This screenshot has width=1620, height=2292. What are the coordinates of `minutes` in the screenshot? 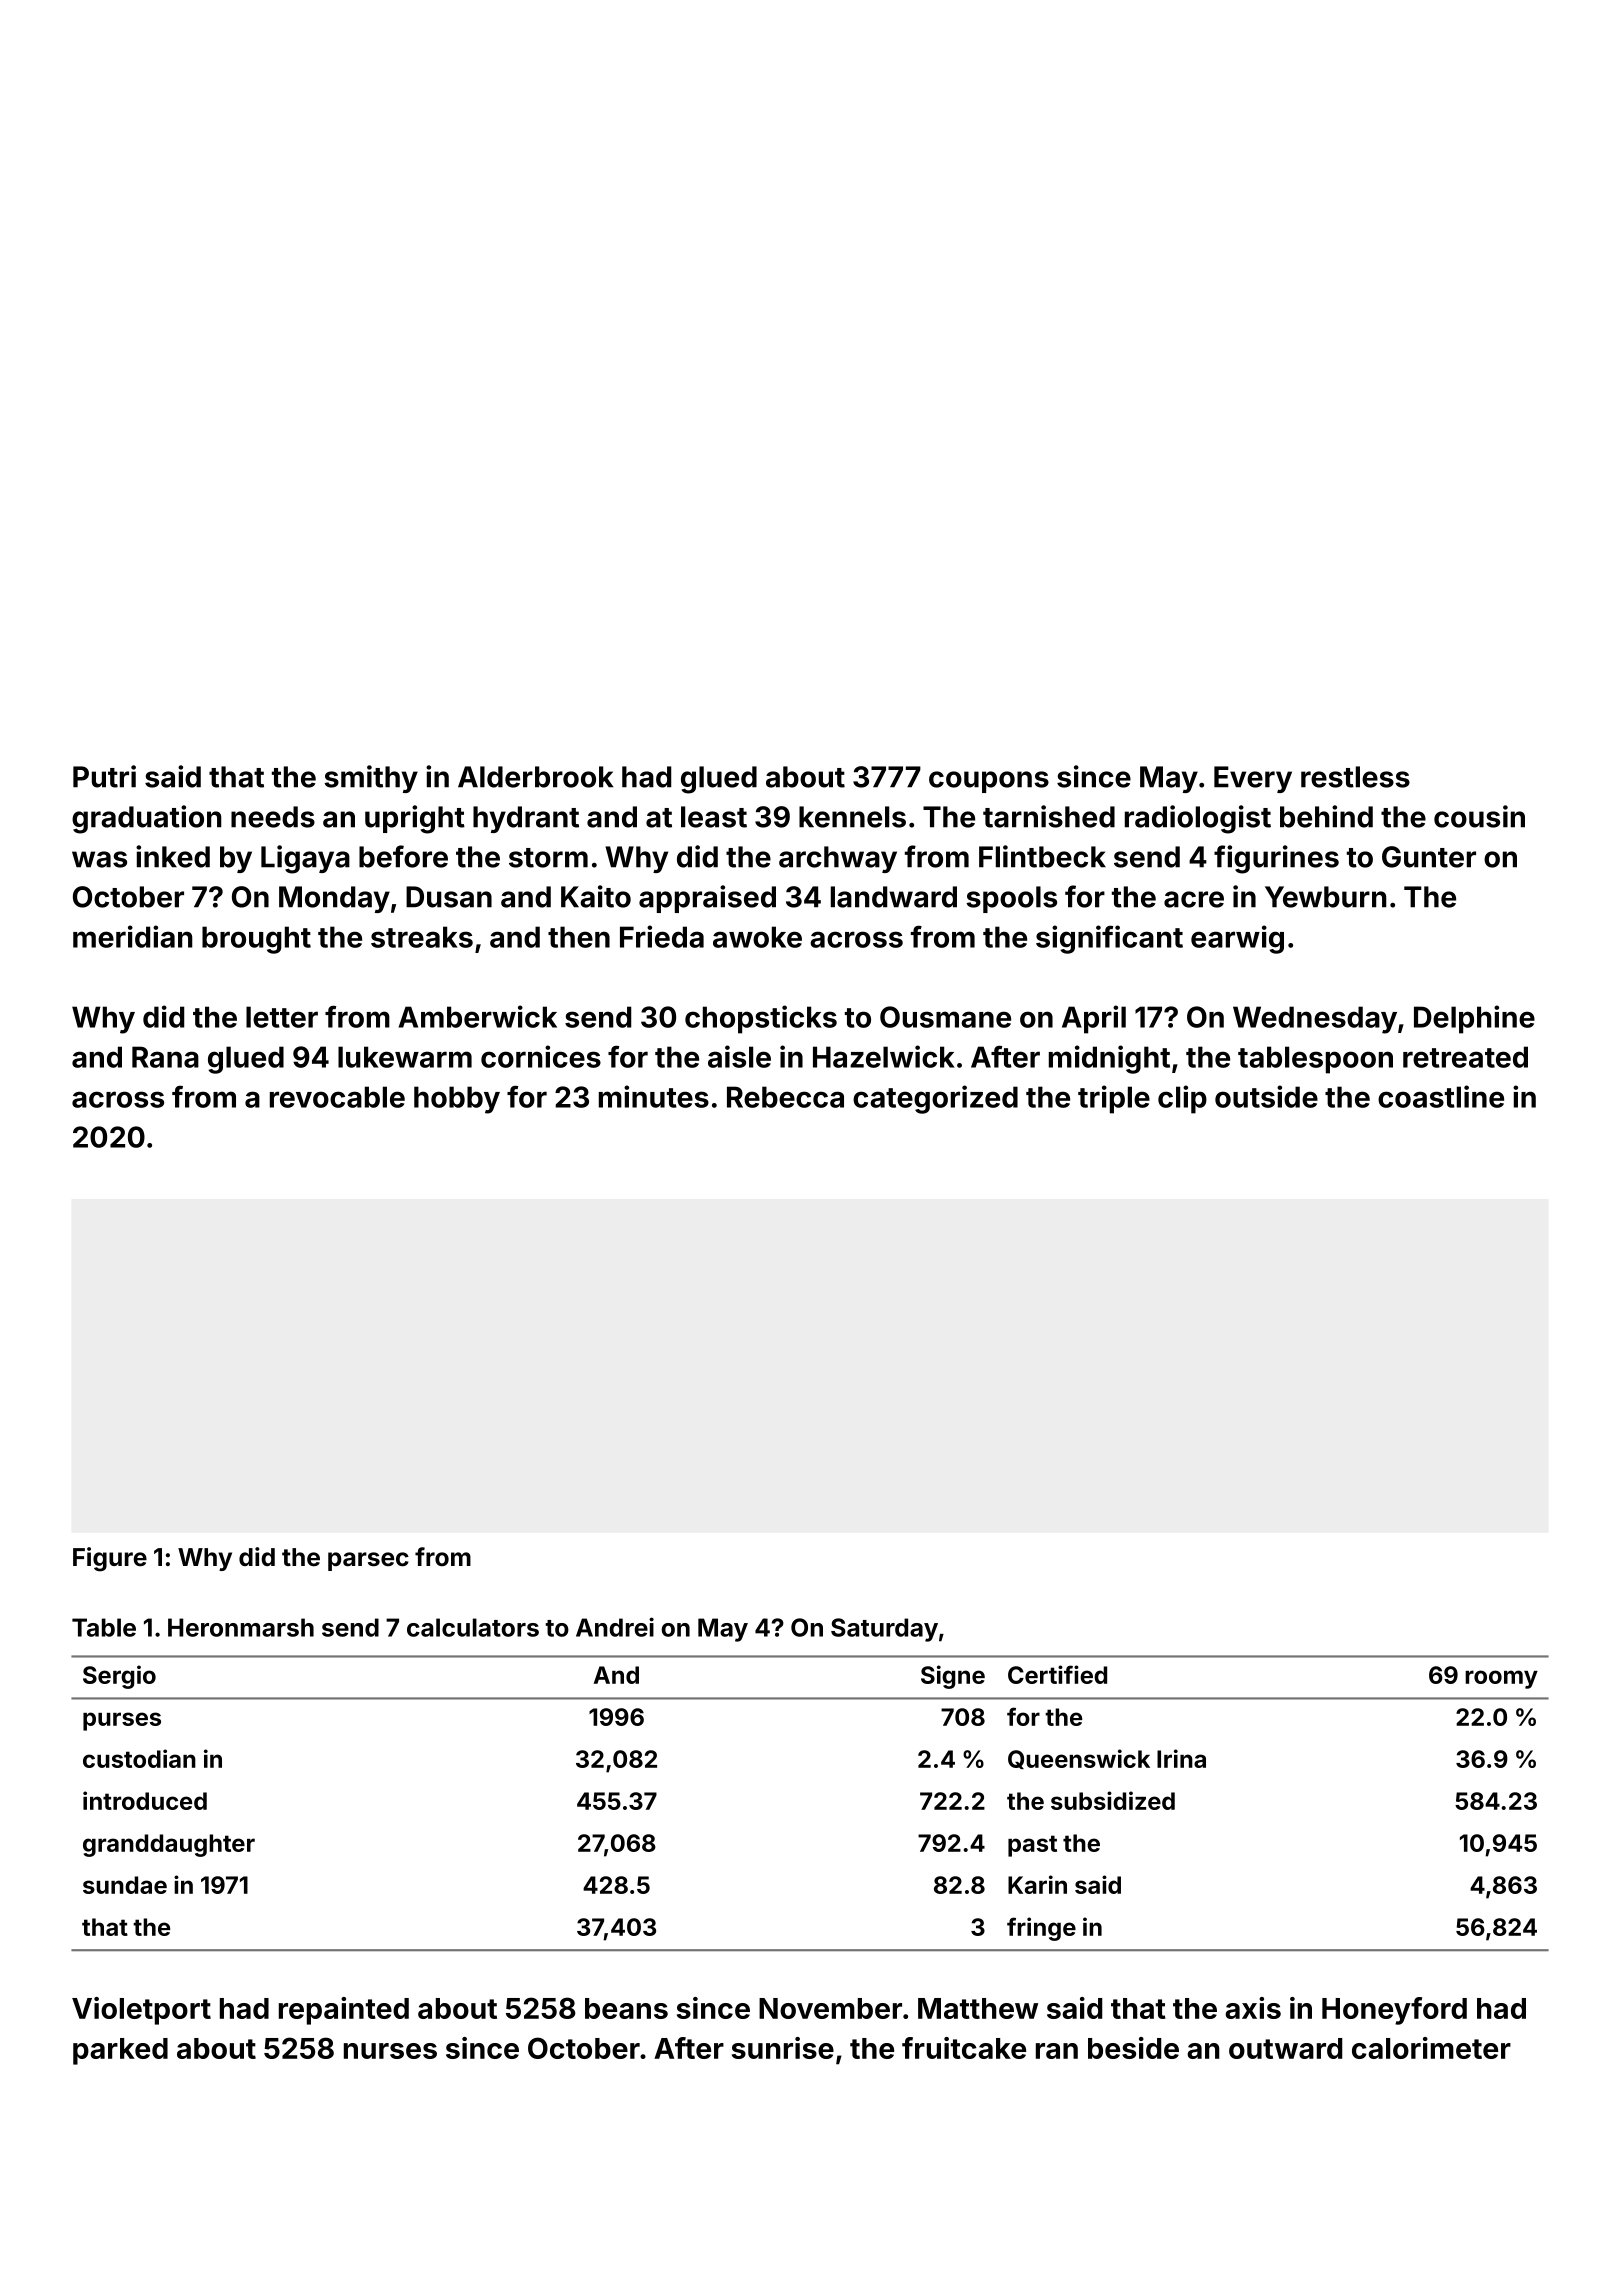 It's located at (654, 1096).
